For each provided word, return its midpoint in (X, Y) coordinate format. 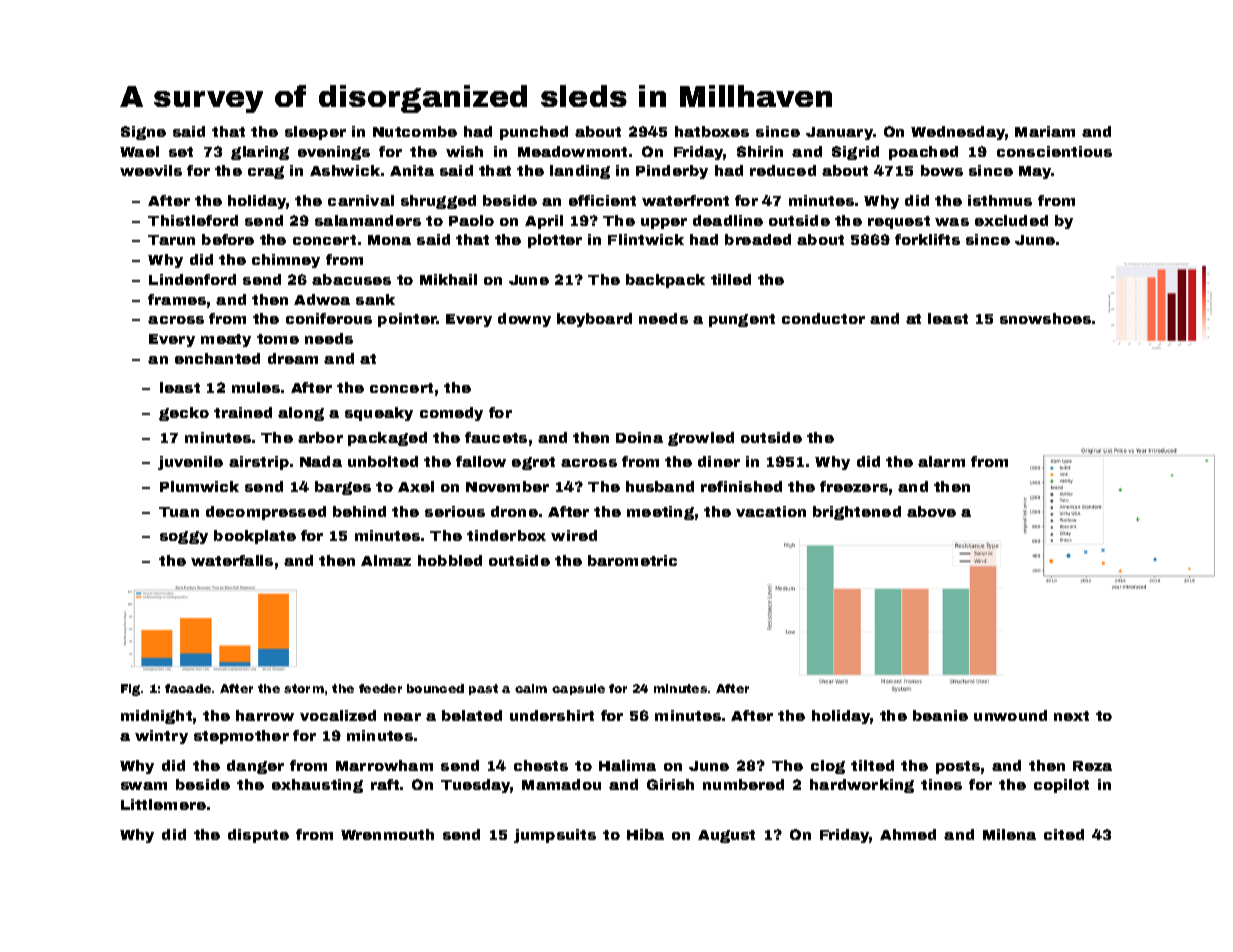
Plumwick (199, 486)
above (931, 511)
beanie (940, 715)
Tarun (171, 240)
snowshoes (1045, 318)
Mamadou (561, 784)
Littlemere (163, 804)
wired (574, 535)
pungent (742, 320)
